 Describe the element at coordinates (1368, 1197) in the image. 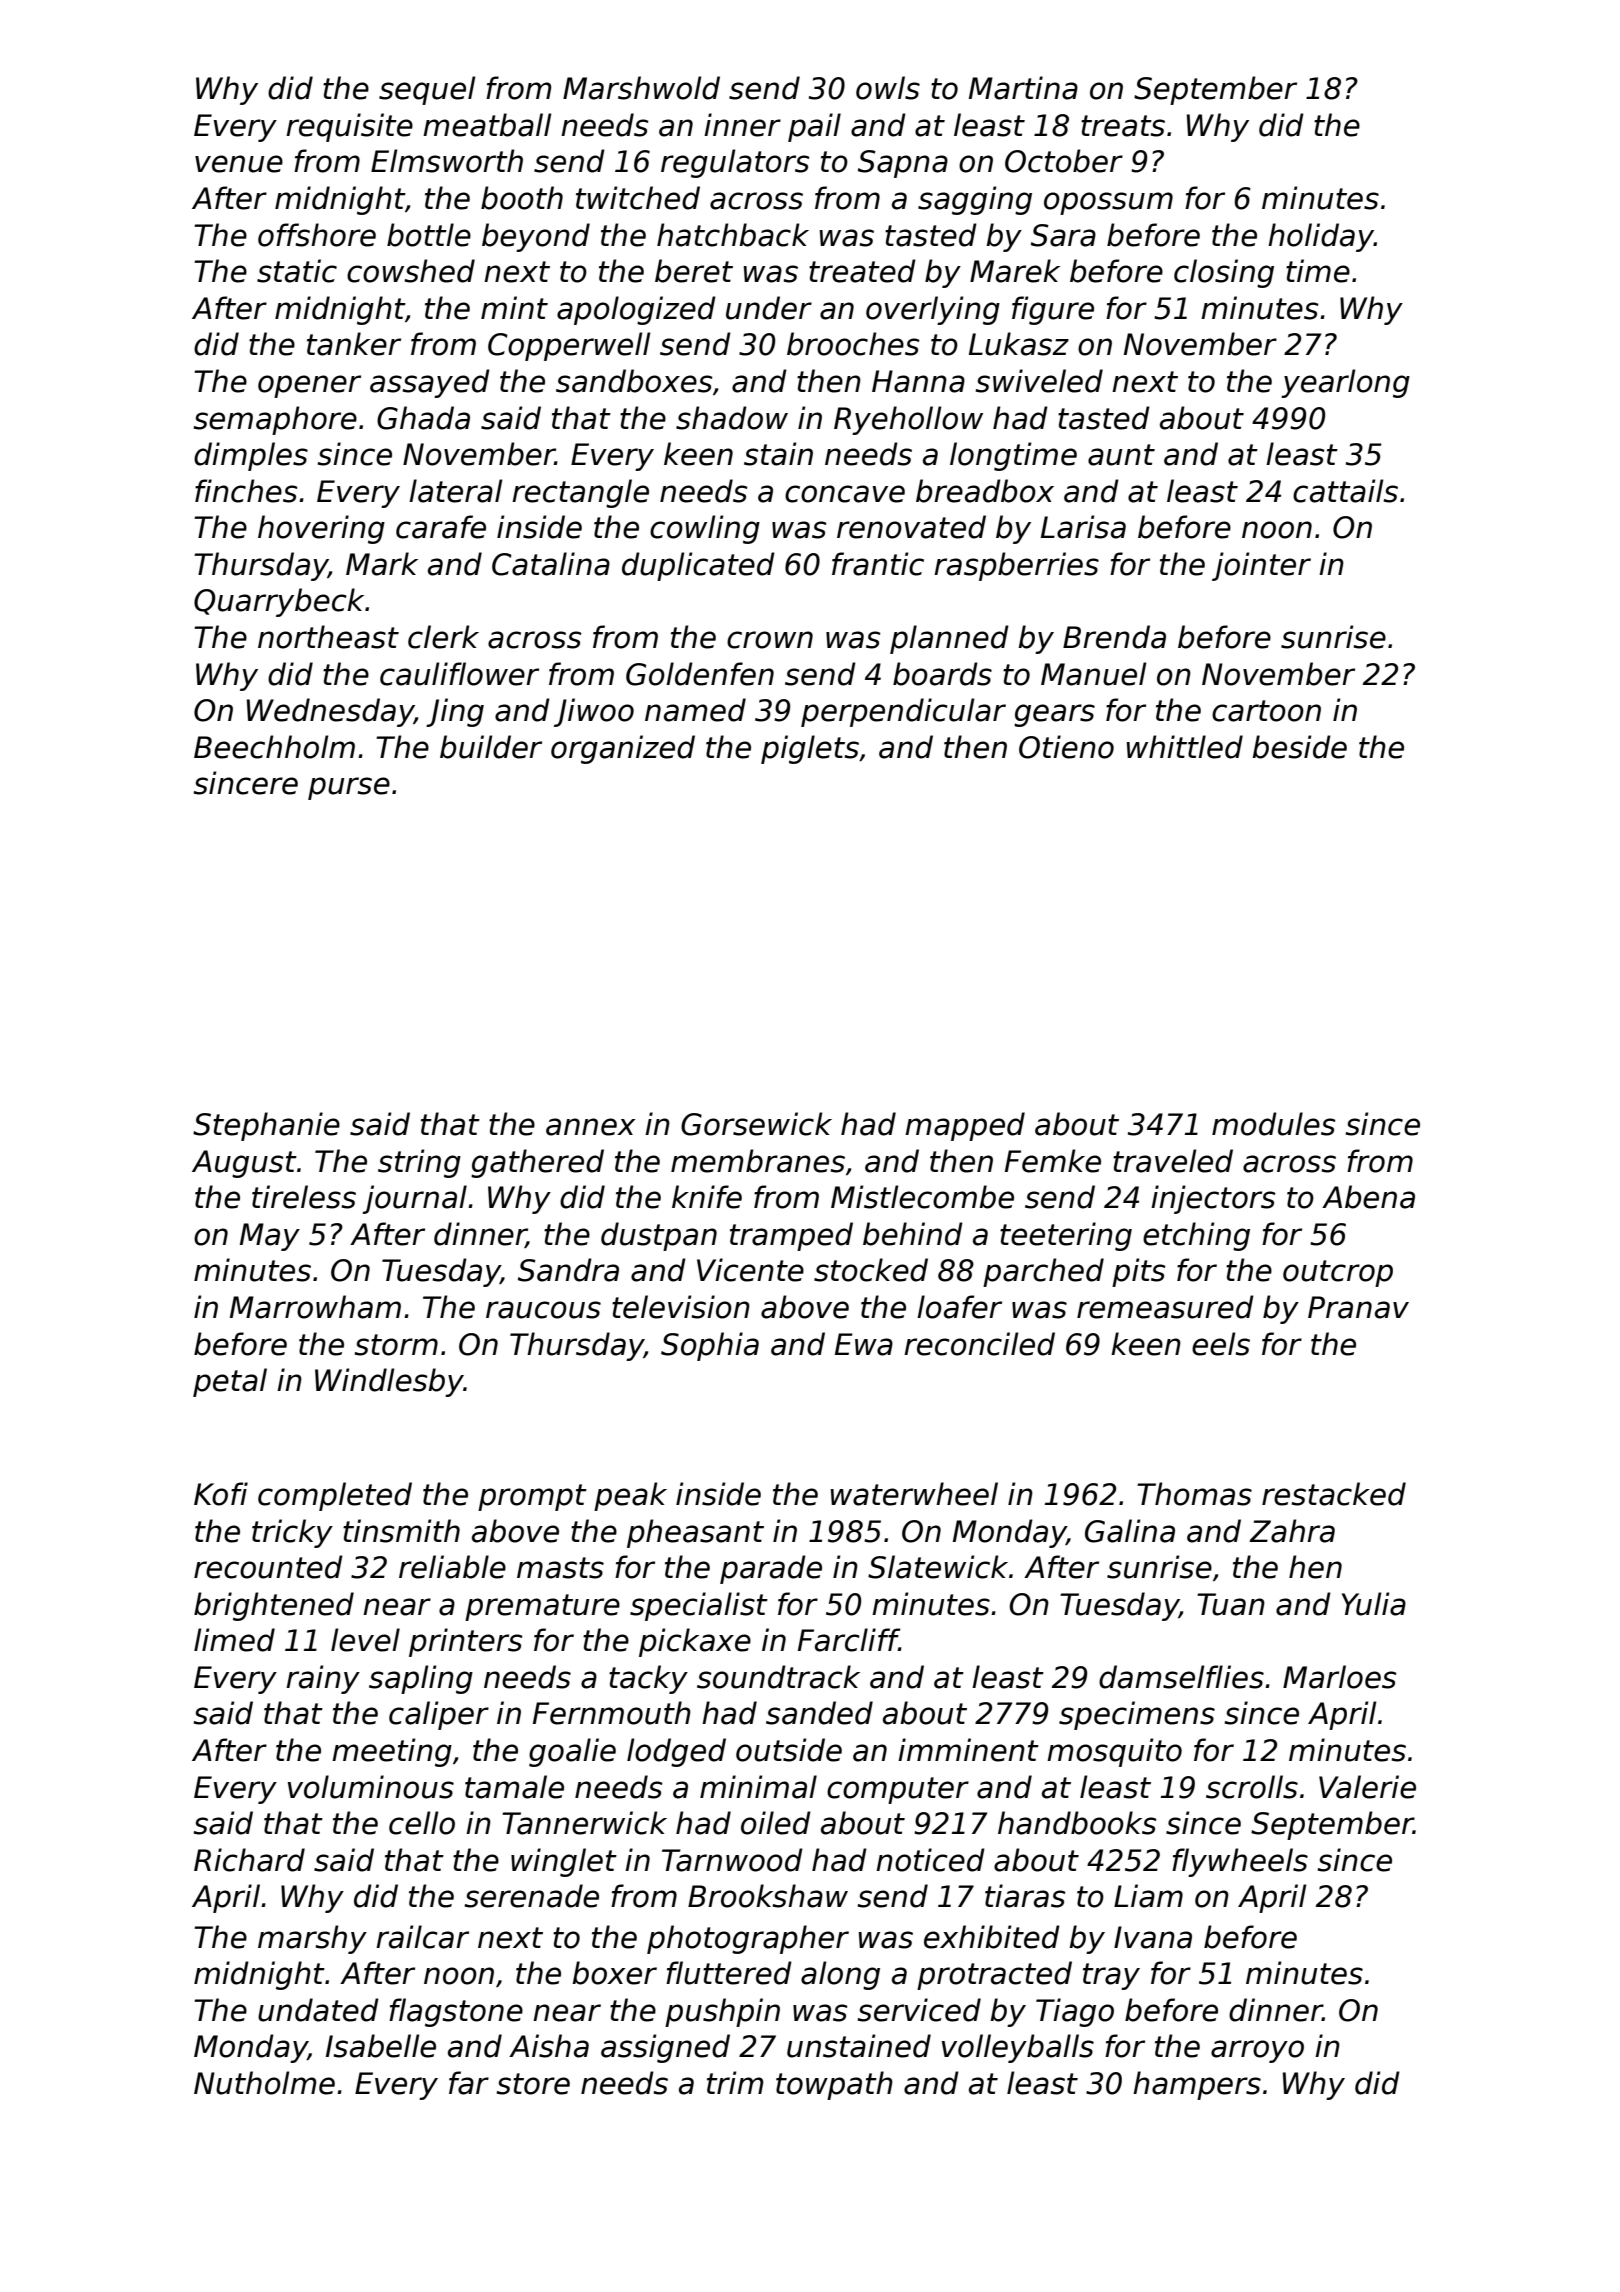

I see `Abena` at that location.
